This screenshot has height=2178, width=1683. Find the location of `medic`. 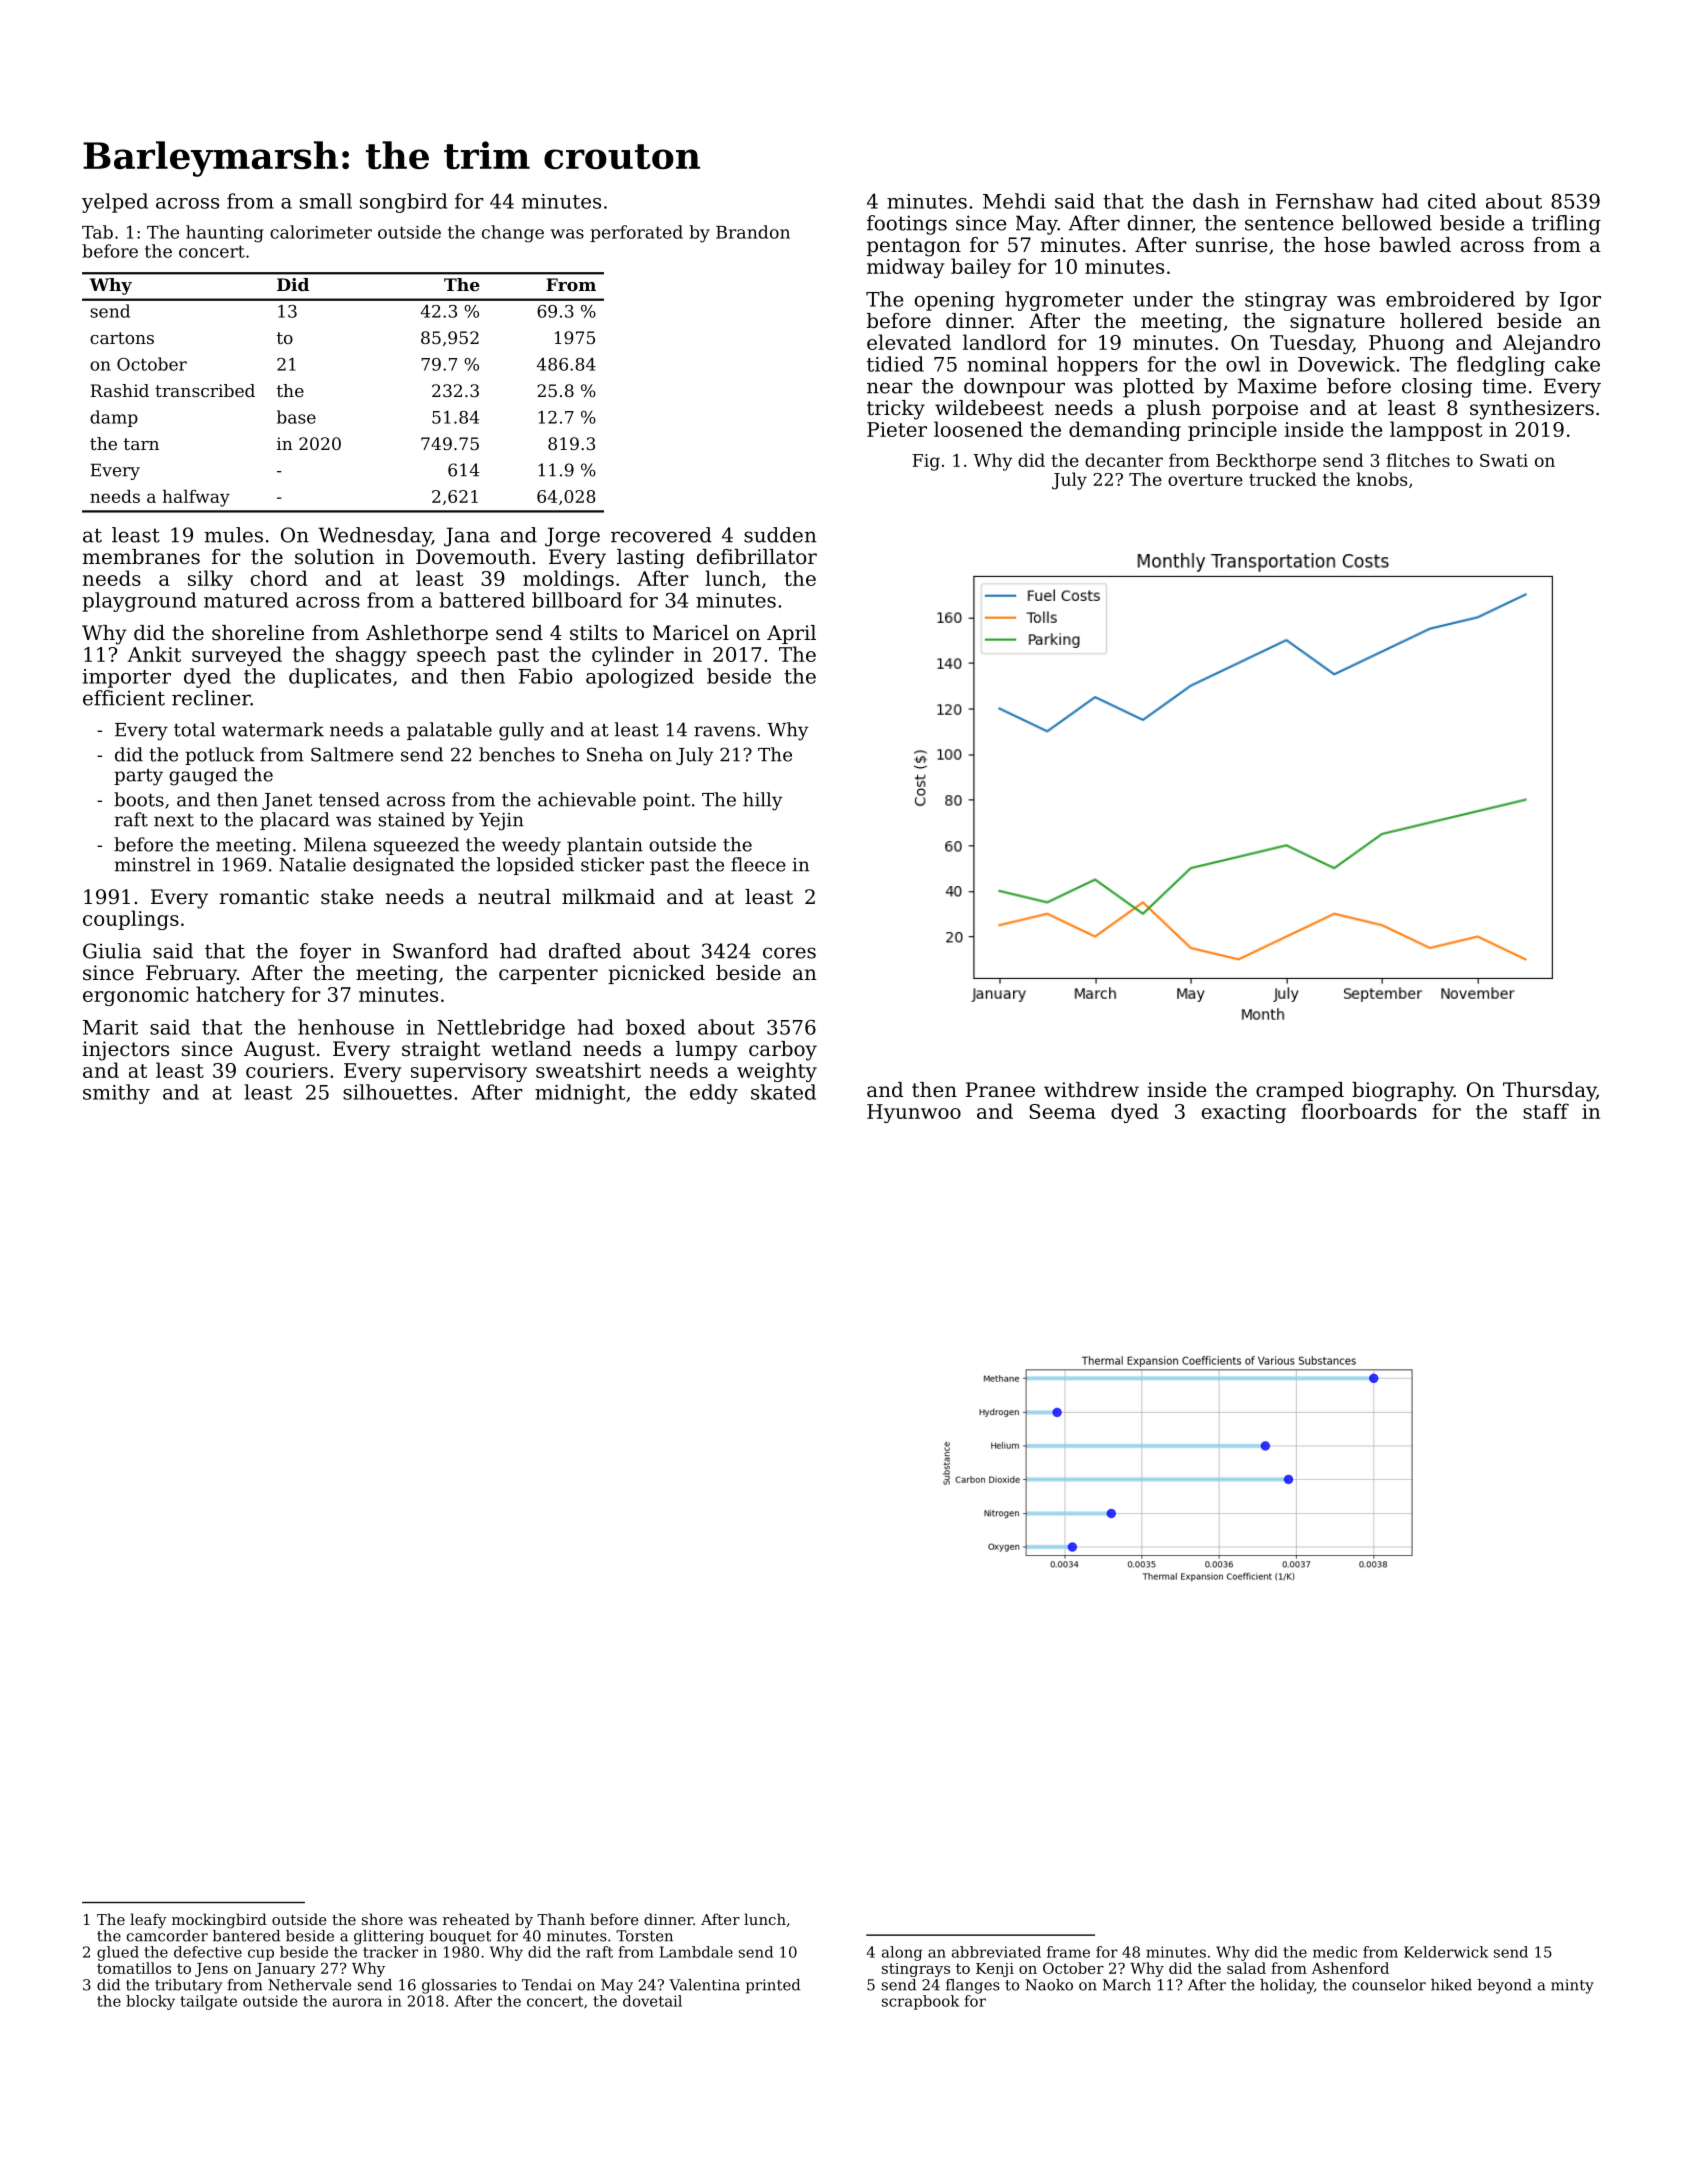

medic is located at coordinates (1335, 1952).
